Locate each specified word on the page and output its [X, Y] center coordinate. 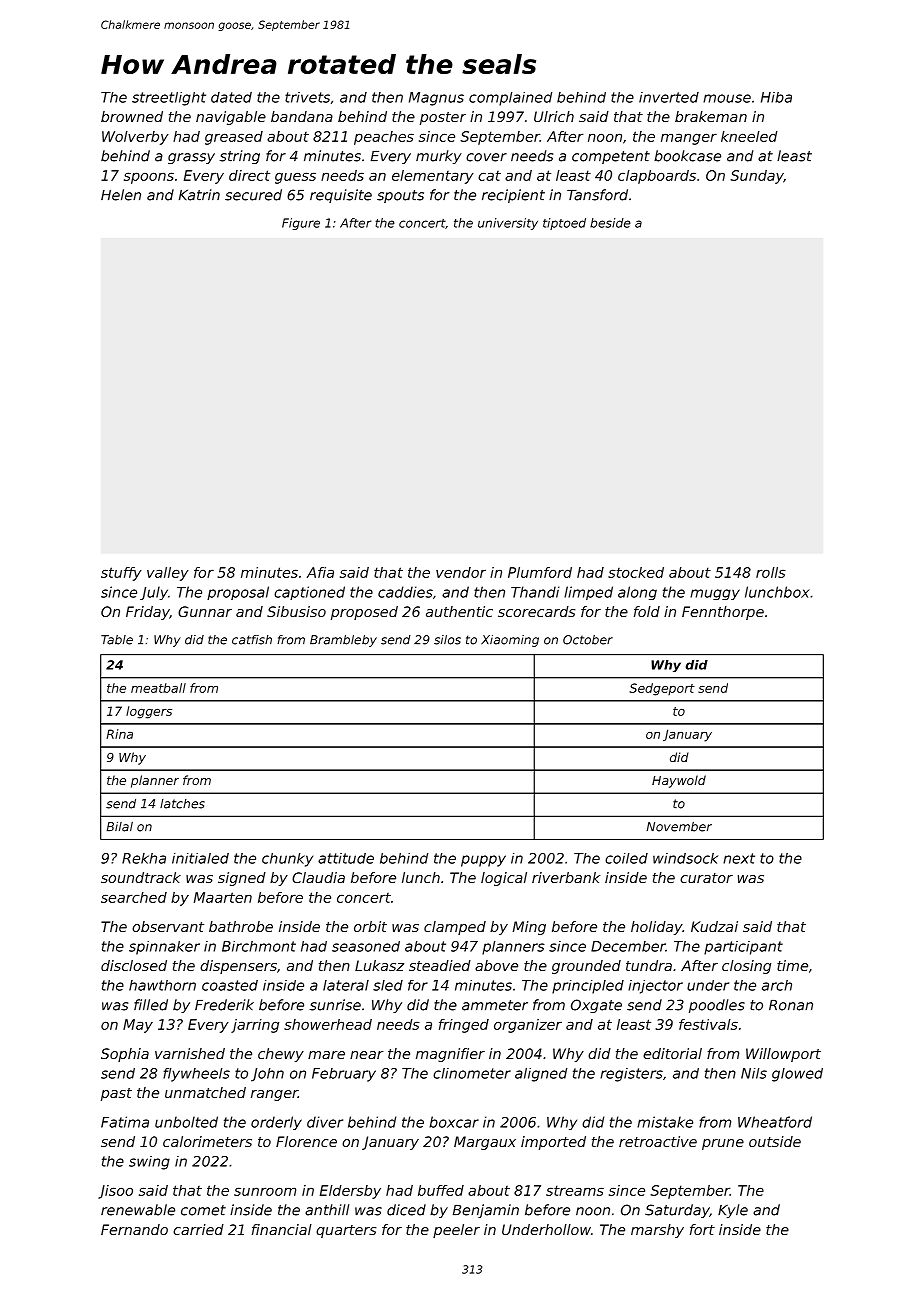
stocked [636, 572]
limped [588, 593]
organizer [528, 1026]
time [792, 965]
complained [510, 99]
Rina [119, 734]
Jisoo [115, 1192]
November [679, 827]
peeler [456, 1231]
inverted [669, 97]
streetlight [169, 99]
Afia [320, 572]
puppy [483, 861]
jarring [255, 1026]
